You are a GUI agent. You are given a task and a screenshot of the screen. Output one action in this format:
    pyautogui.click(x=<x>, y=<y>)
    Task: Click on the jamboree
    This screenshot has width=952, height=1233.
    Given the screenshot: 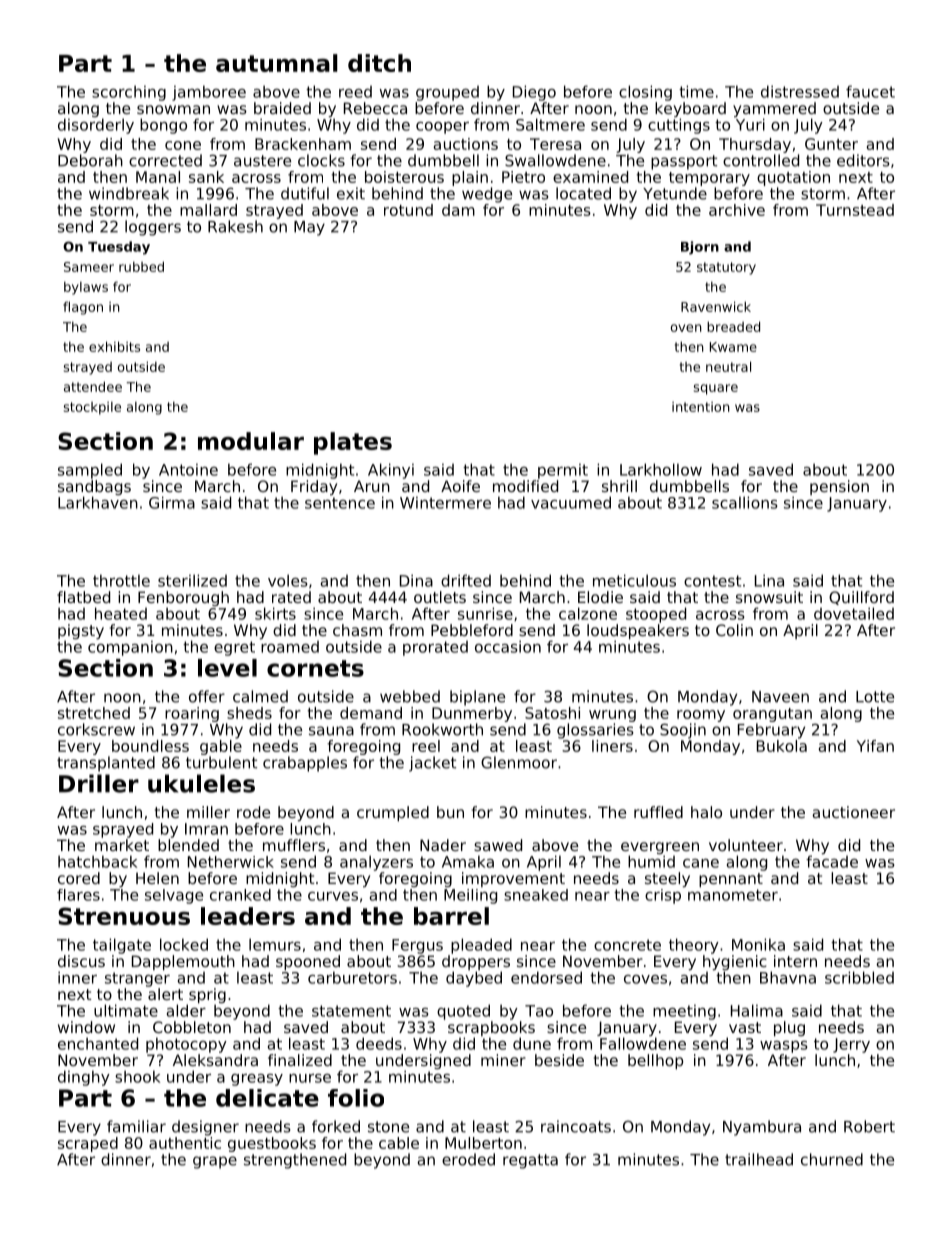 What is the action you would take?
    pyautogui.click(x=209, y=93)
